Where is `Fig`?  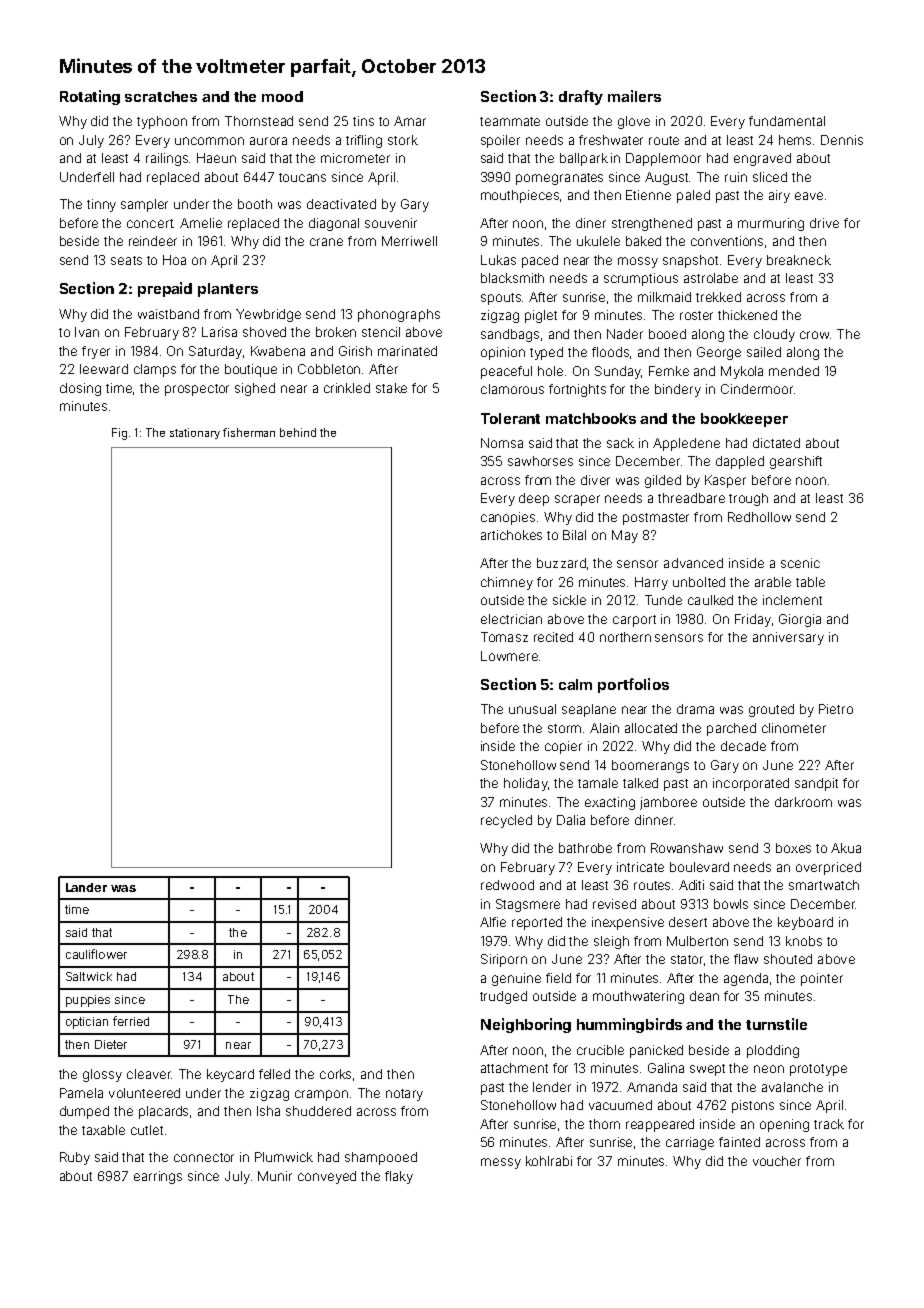
Fig is located at coordinates (119, 434).
